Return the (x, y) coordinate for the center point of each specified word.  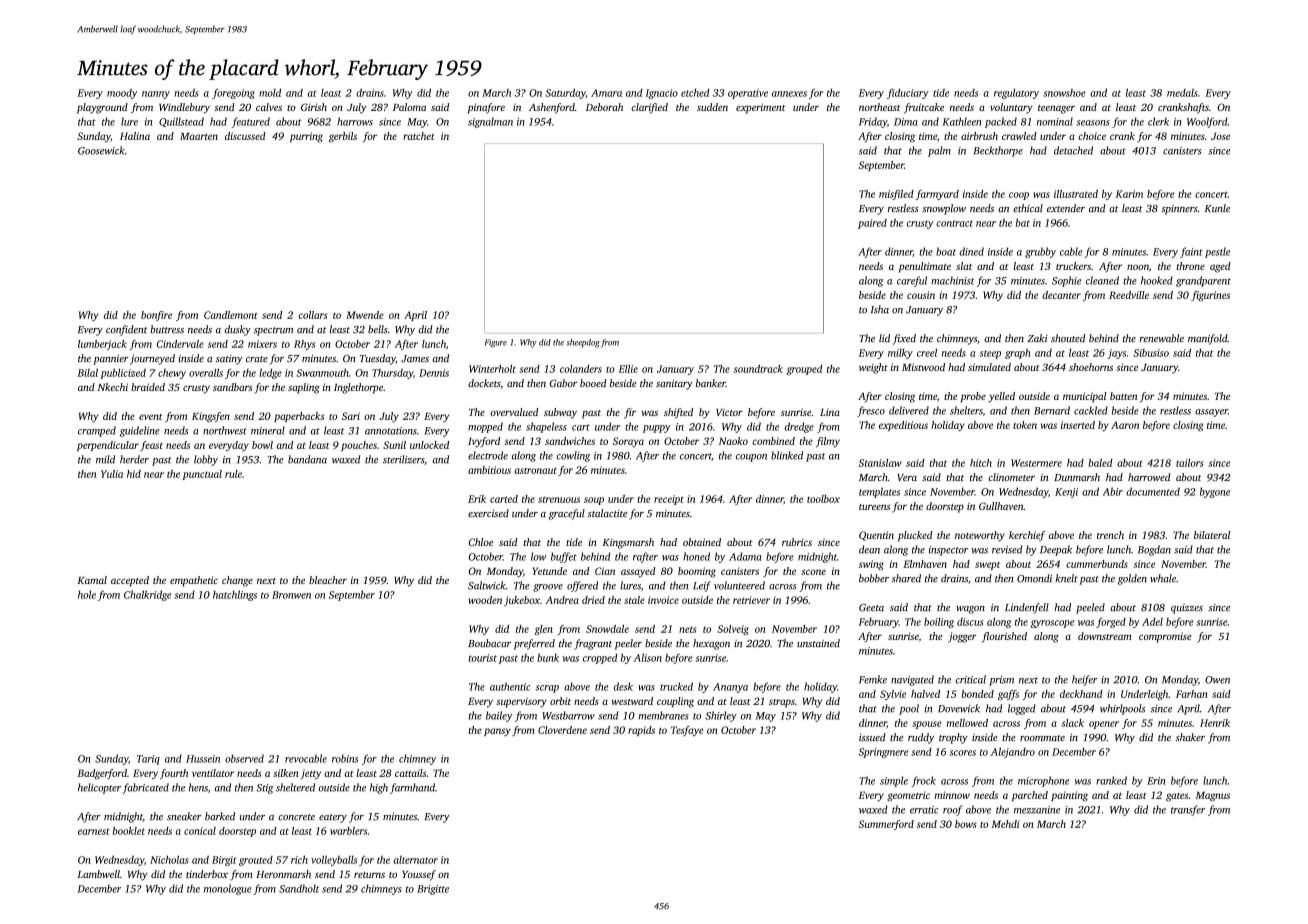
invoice (663, 600)
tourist (482, 658)
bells (378, 329)
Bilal (87, 372)
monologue (227, 889)
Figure (495, 343)
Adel (1152, 622)
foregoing (233, 93)
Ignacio (661, 94)
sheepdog (583, 343)
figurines (1210, 296)
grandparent (1203, 281)
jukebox (522, 601)
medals (1182, 93)
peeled (1090, 608)
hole (87, 594)
